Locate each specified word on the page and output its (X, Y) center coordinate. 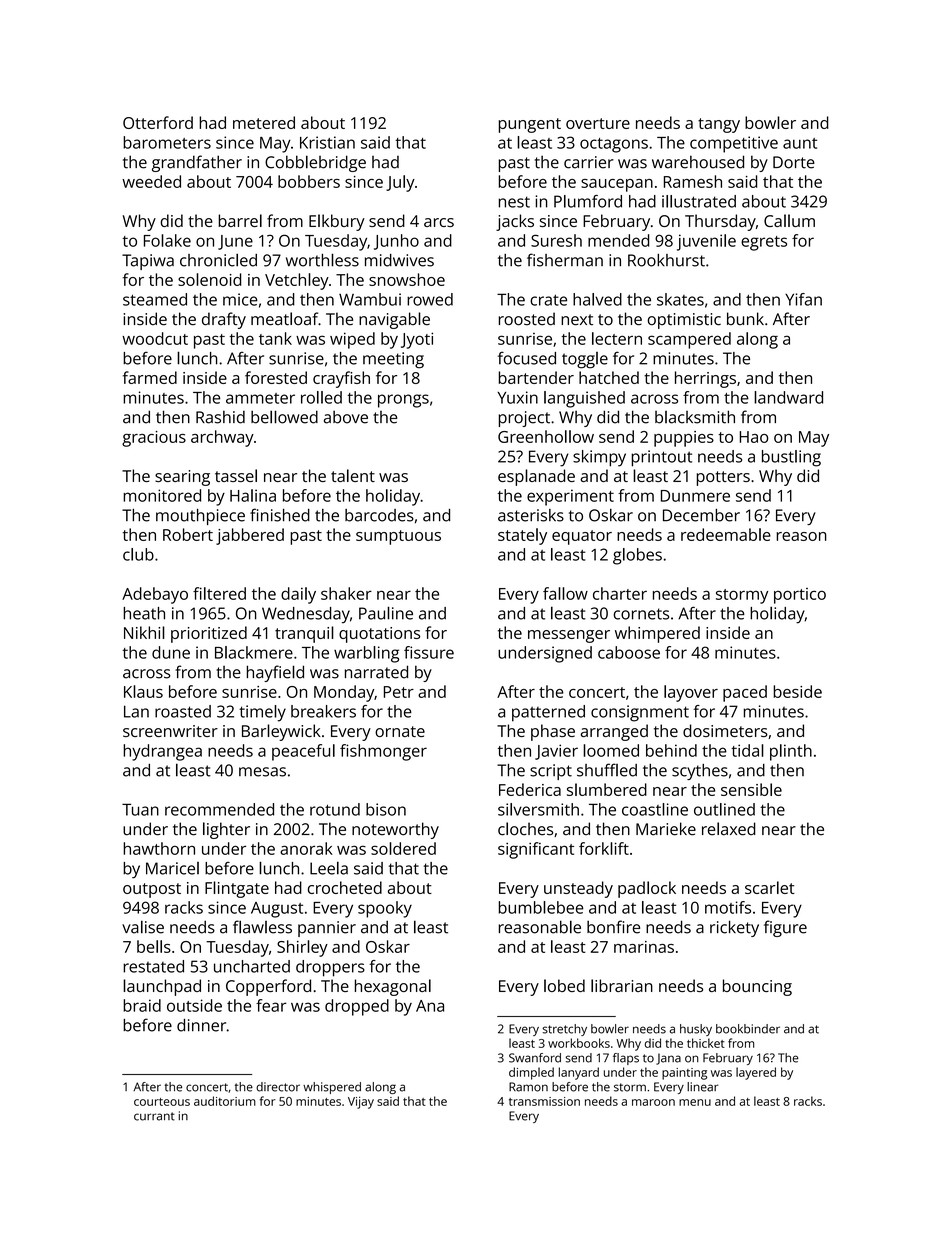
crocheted (345, 887)
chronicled (218, 260)
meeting (393, 360)
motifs (728, 907)
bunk (745, 318)
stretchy (564, 1030)
